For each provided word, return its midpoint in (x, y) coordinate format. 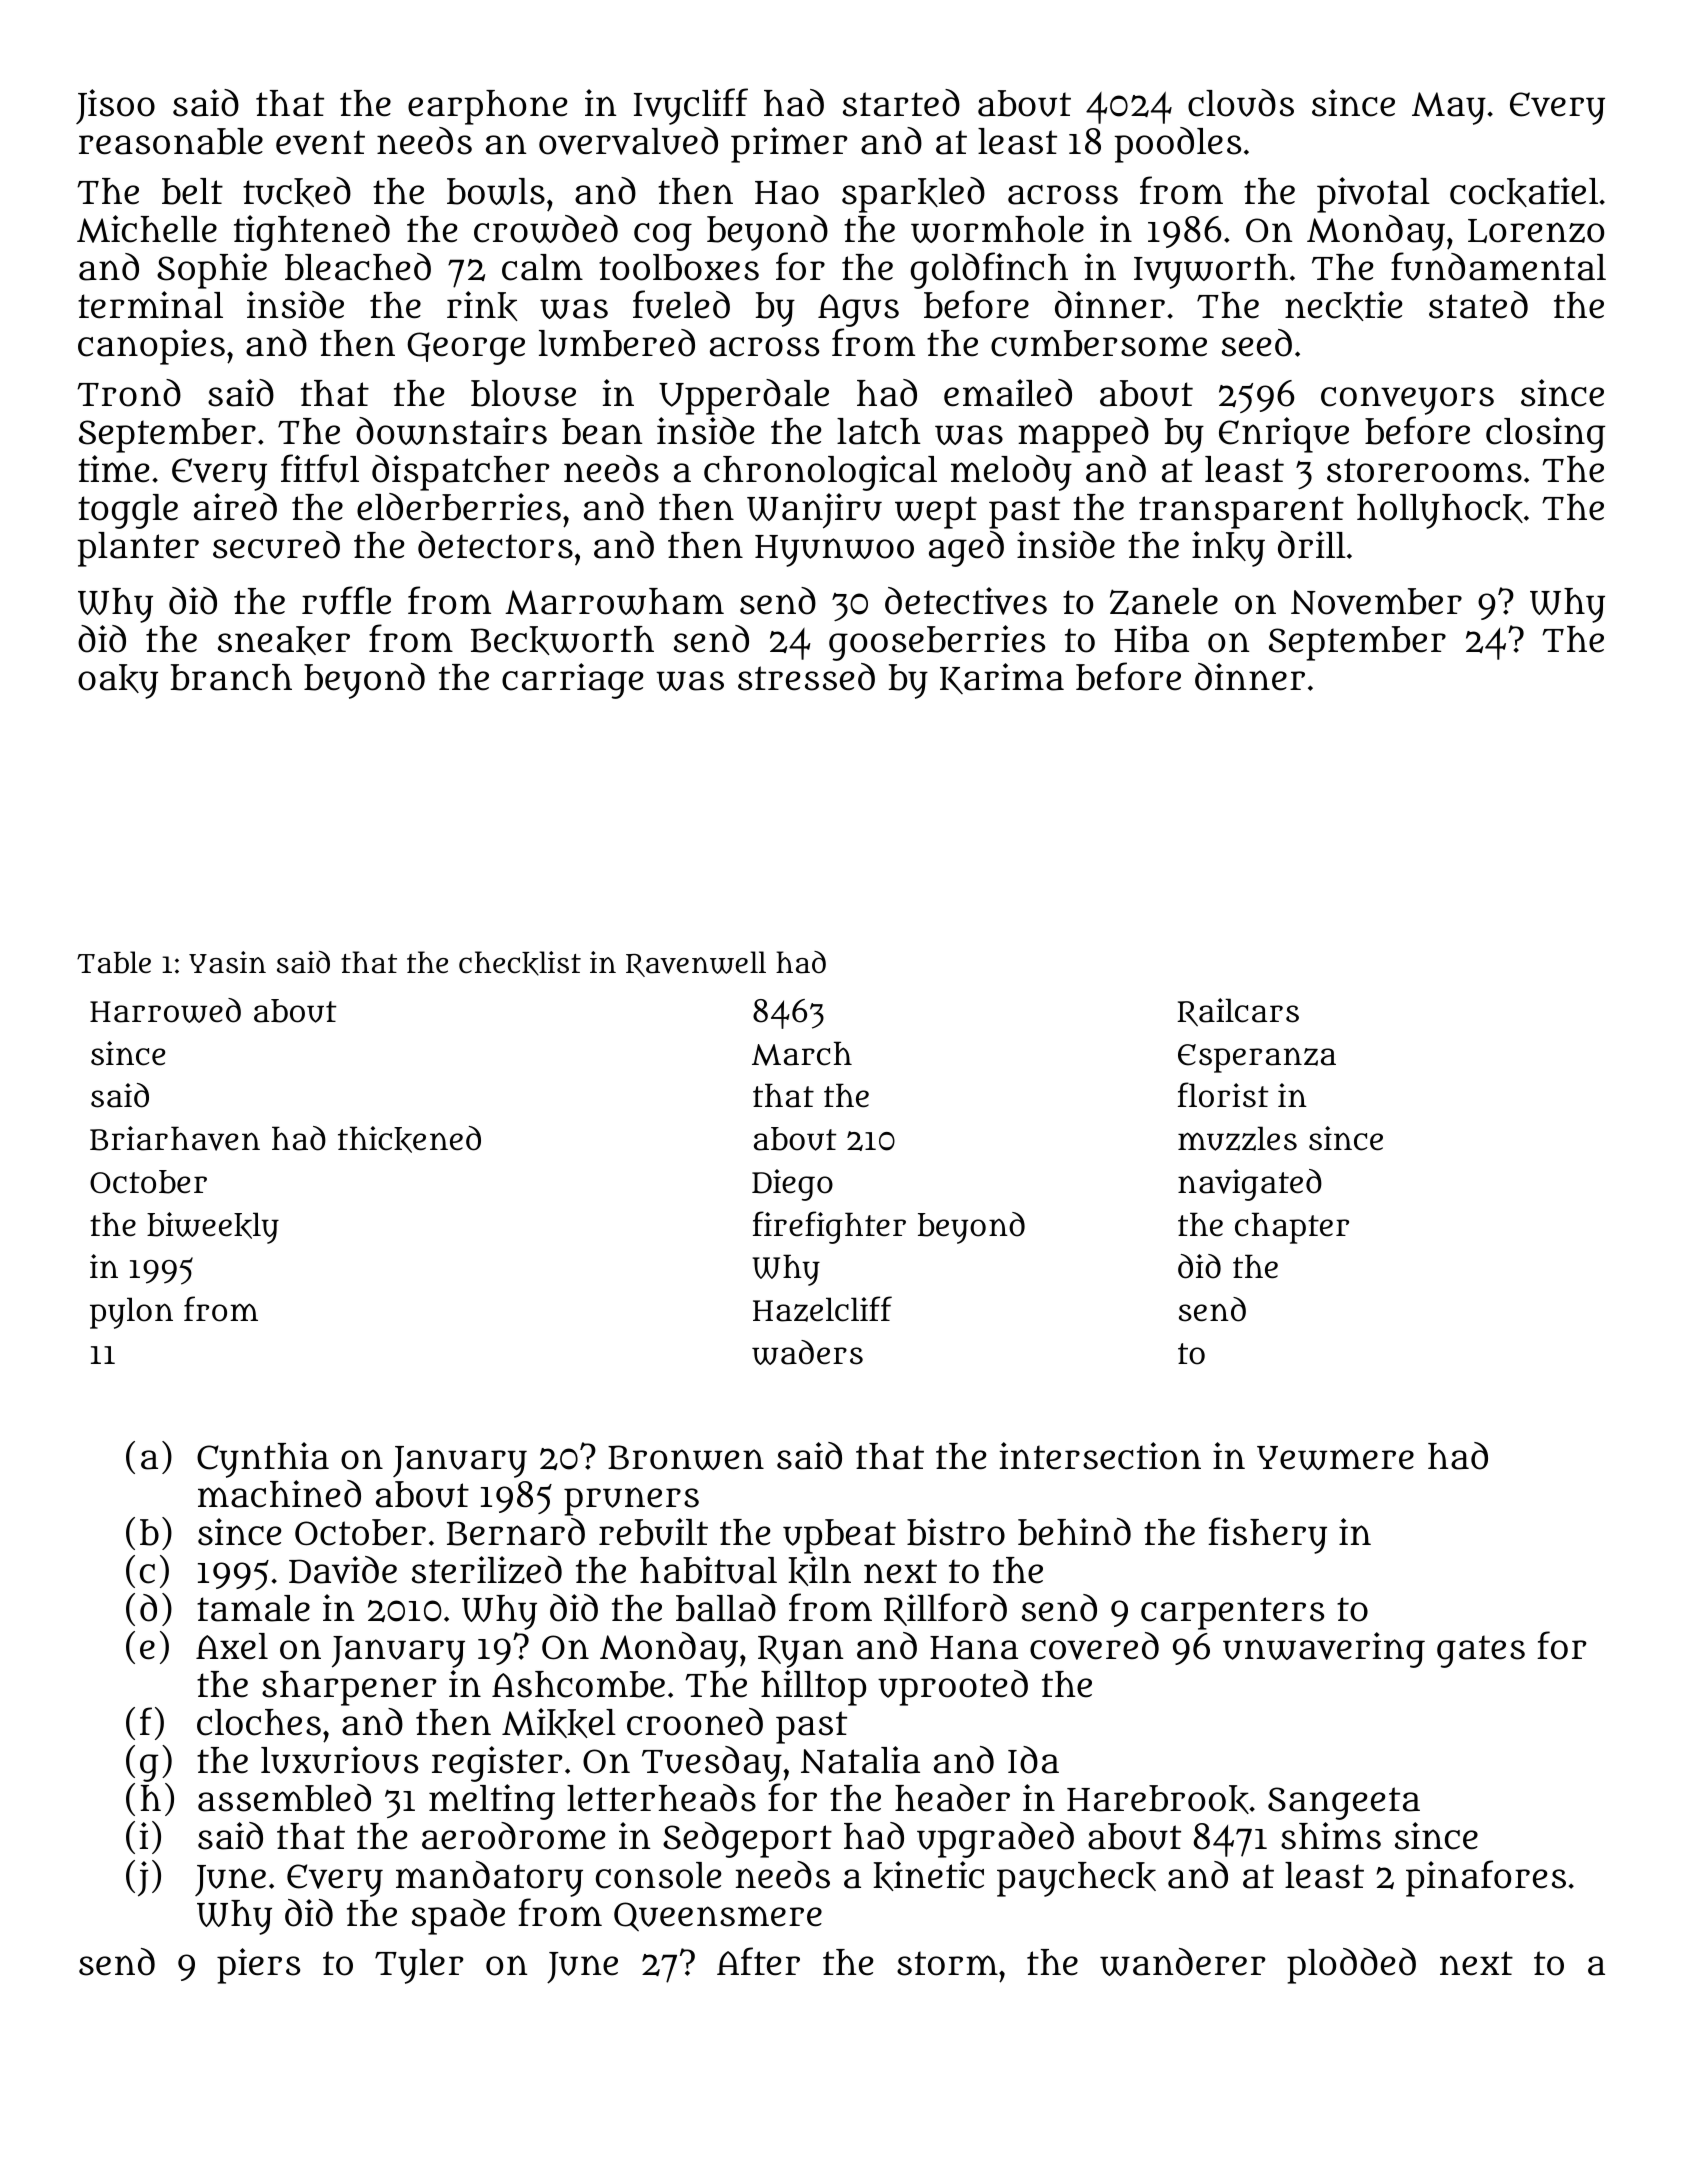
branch (231, 677)
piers (258, 1966)
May (1449, 108)
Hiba (1151, 639)
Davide (343, 1570)
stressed (806, 677)
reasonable (171, 141)
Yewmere (1335, 1458)
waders (807, 1352)
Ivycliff (691, 106)
